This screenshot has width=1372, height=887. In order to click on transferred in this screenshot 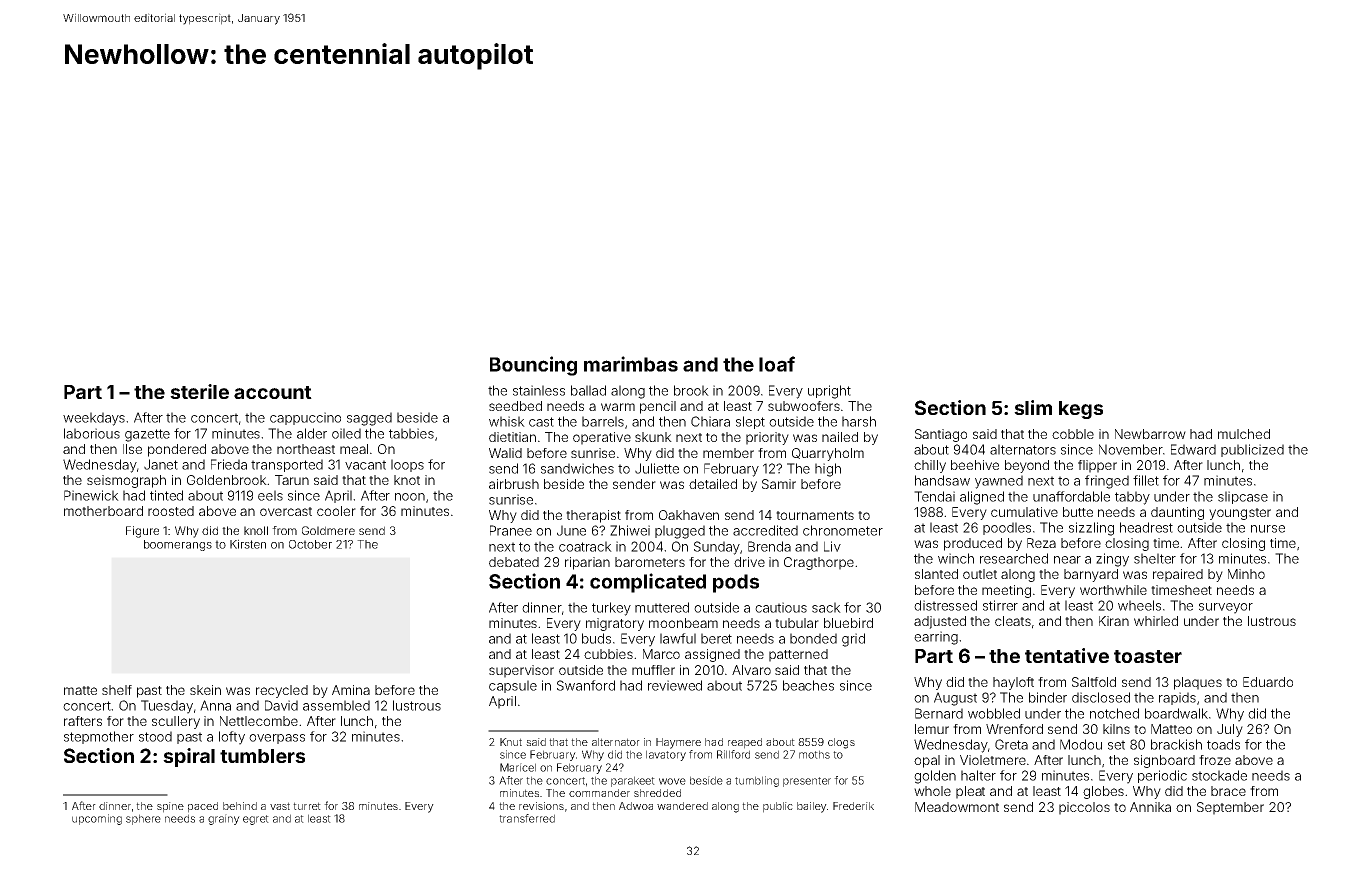, I will do `click(527, 818)`.
